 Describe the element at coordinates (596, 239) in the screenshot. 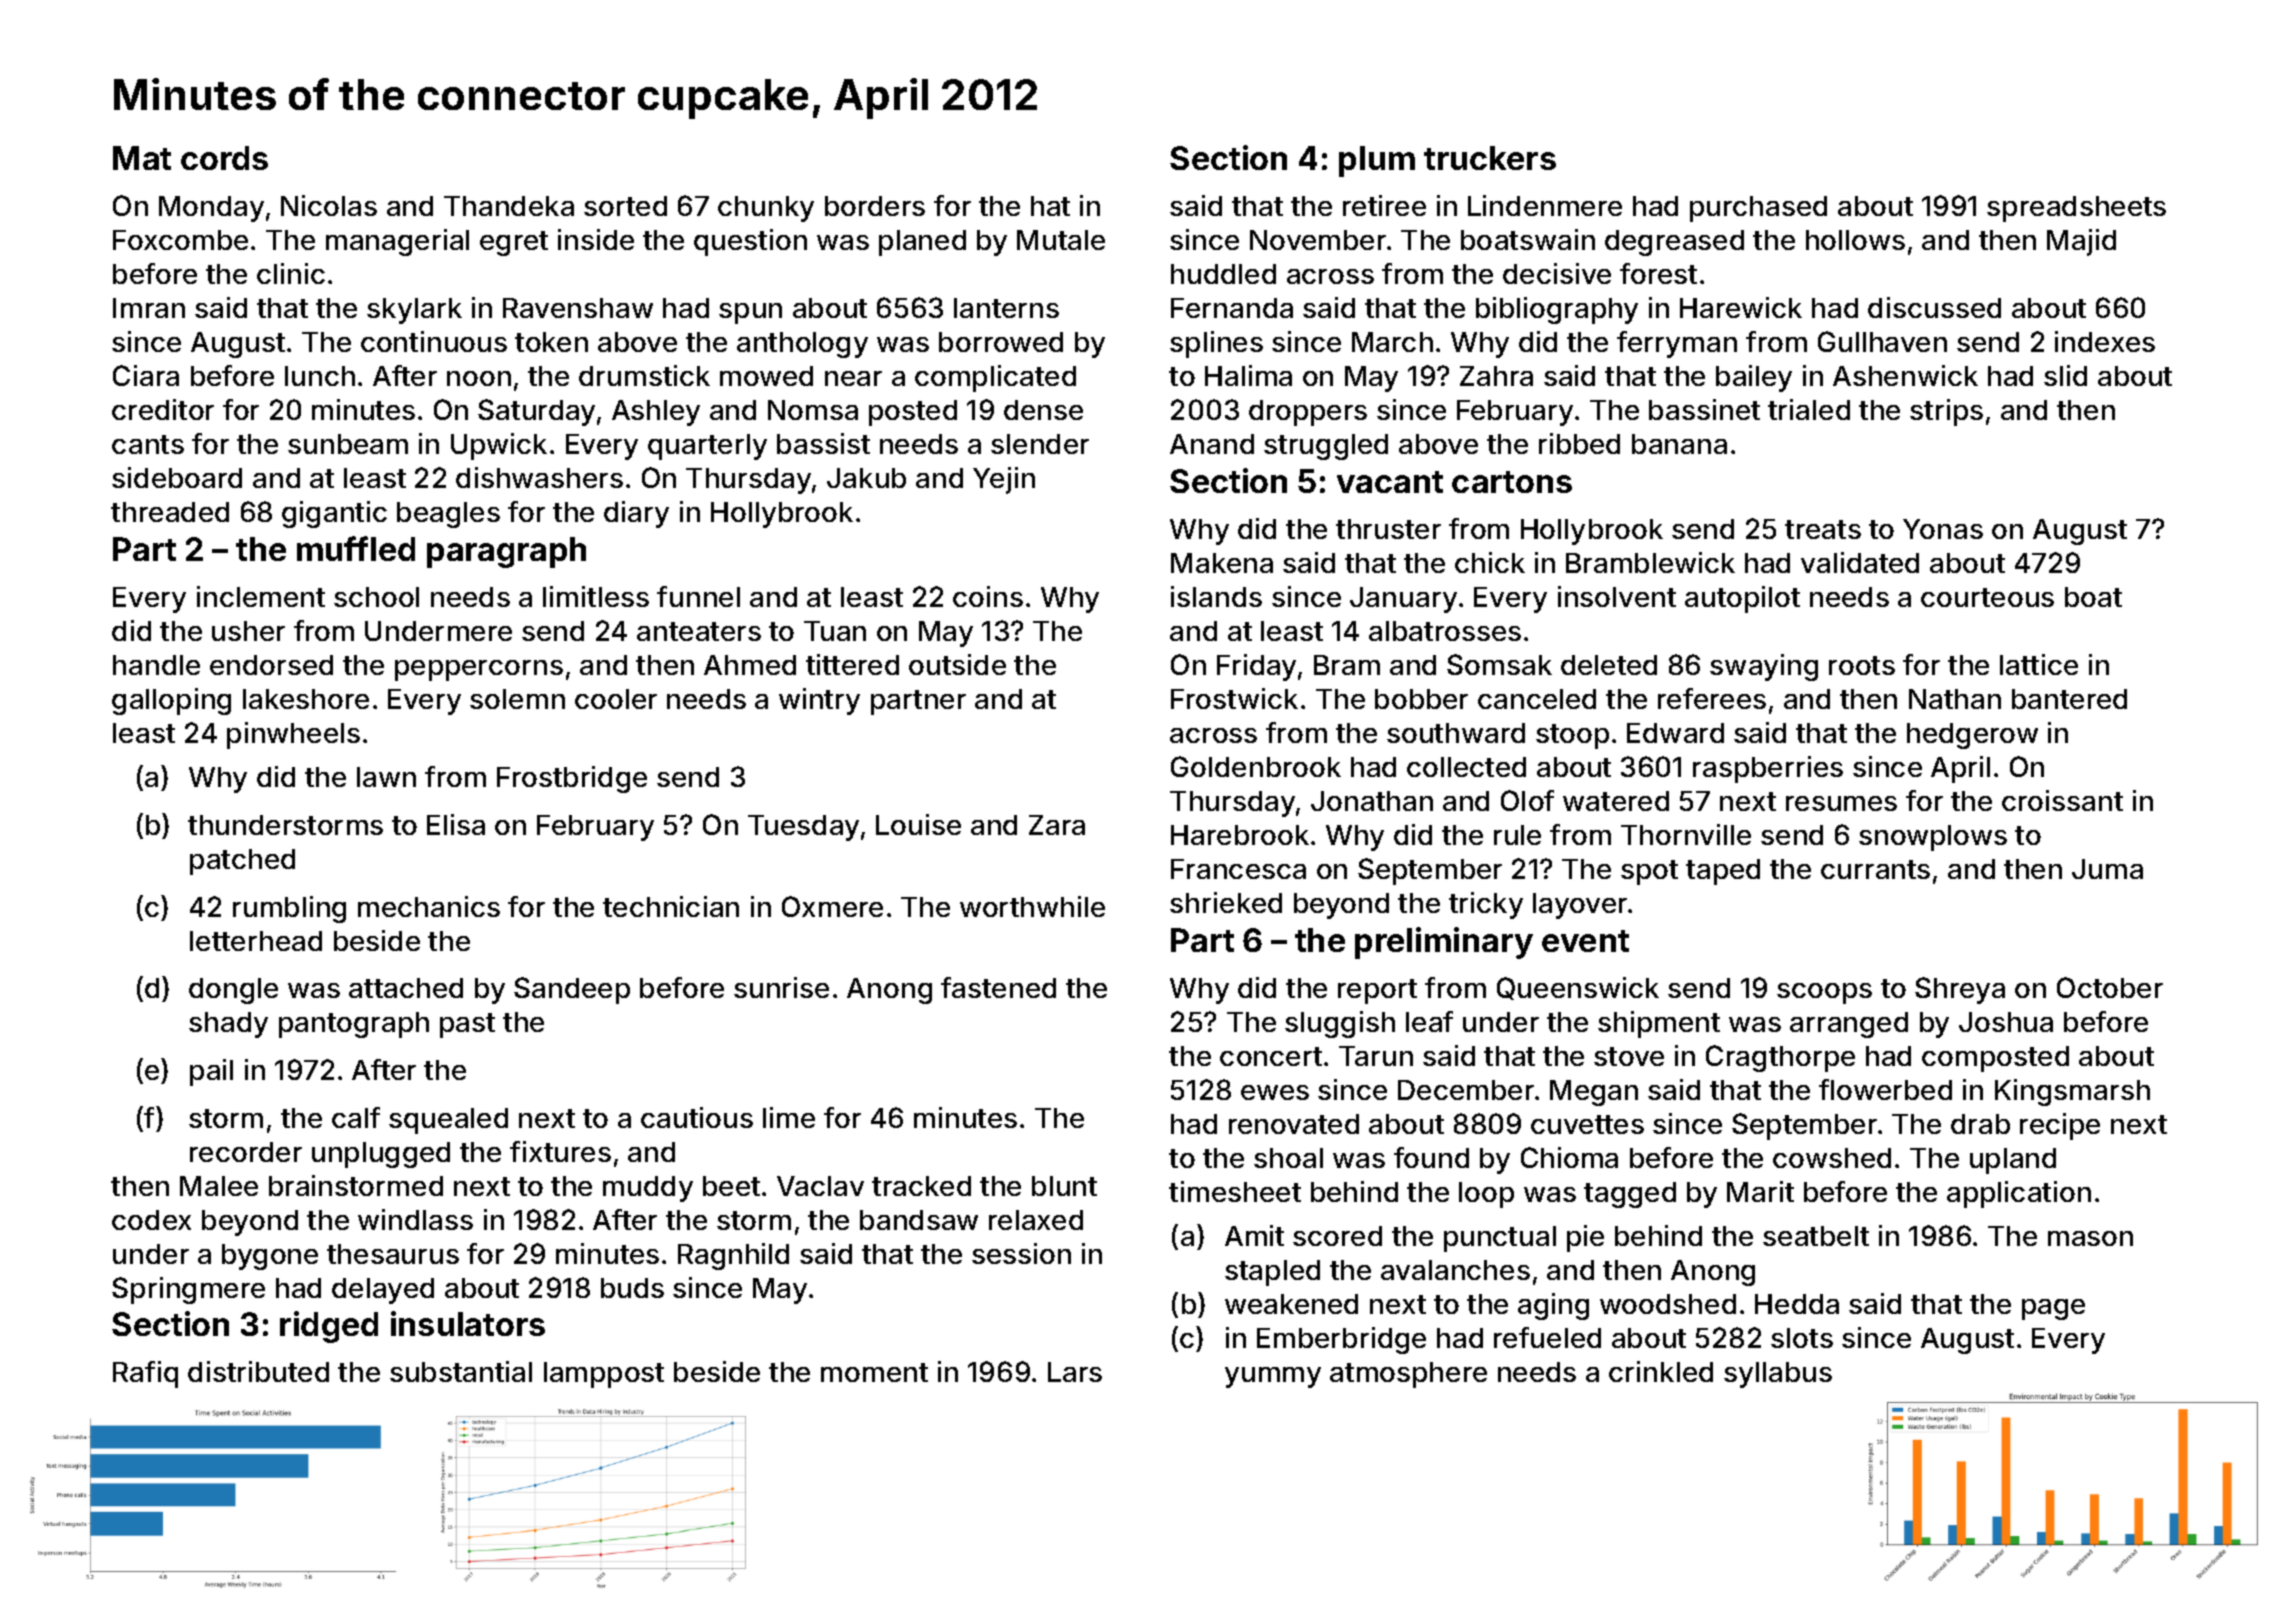

I see `inside` at that location.
